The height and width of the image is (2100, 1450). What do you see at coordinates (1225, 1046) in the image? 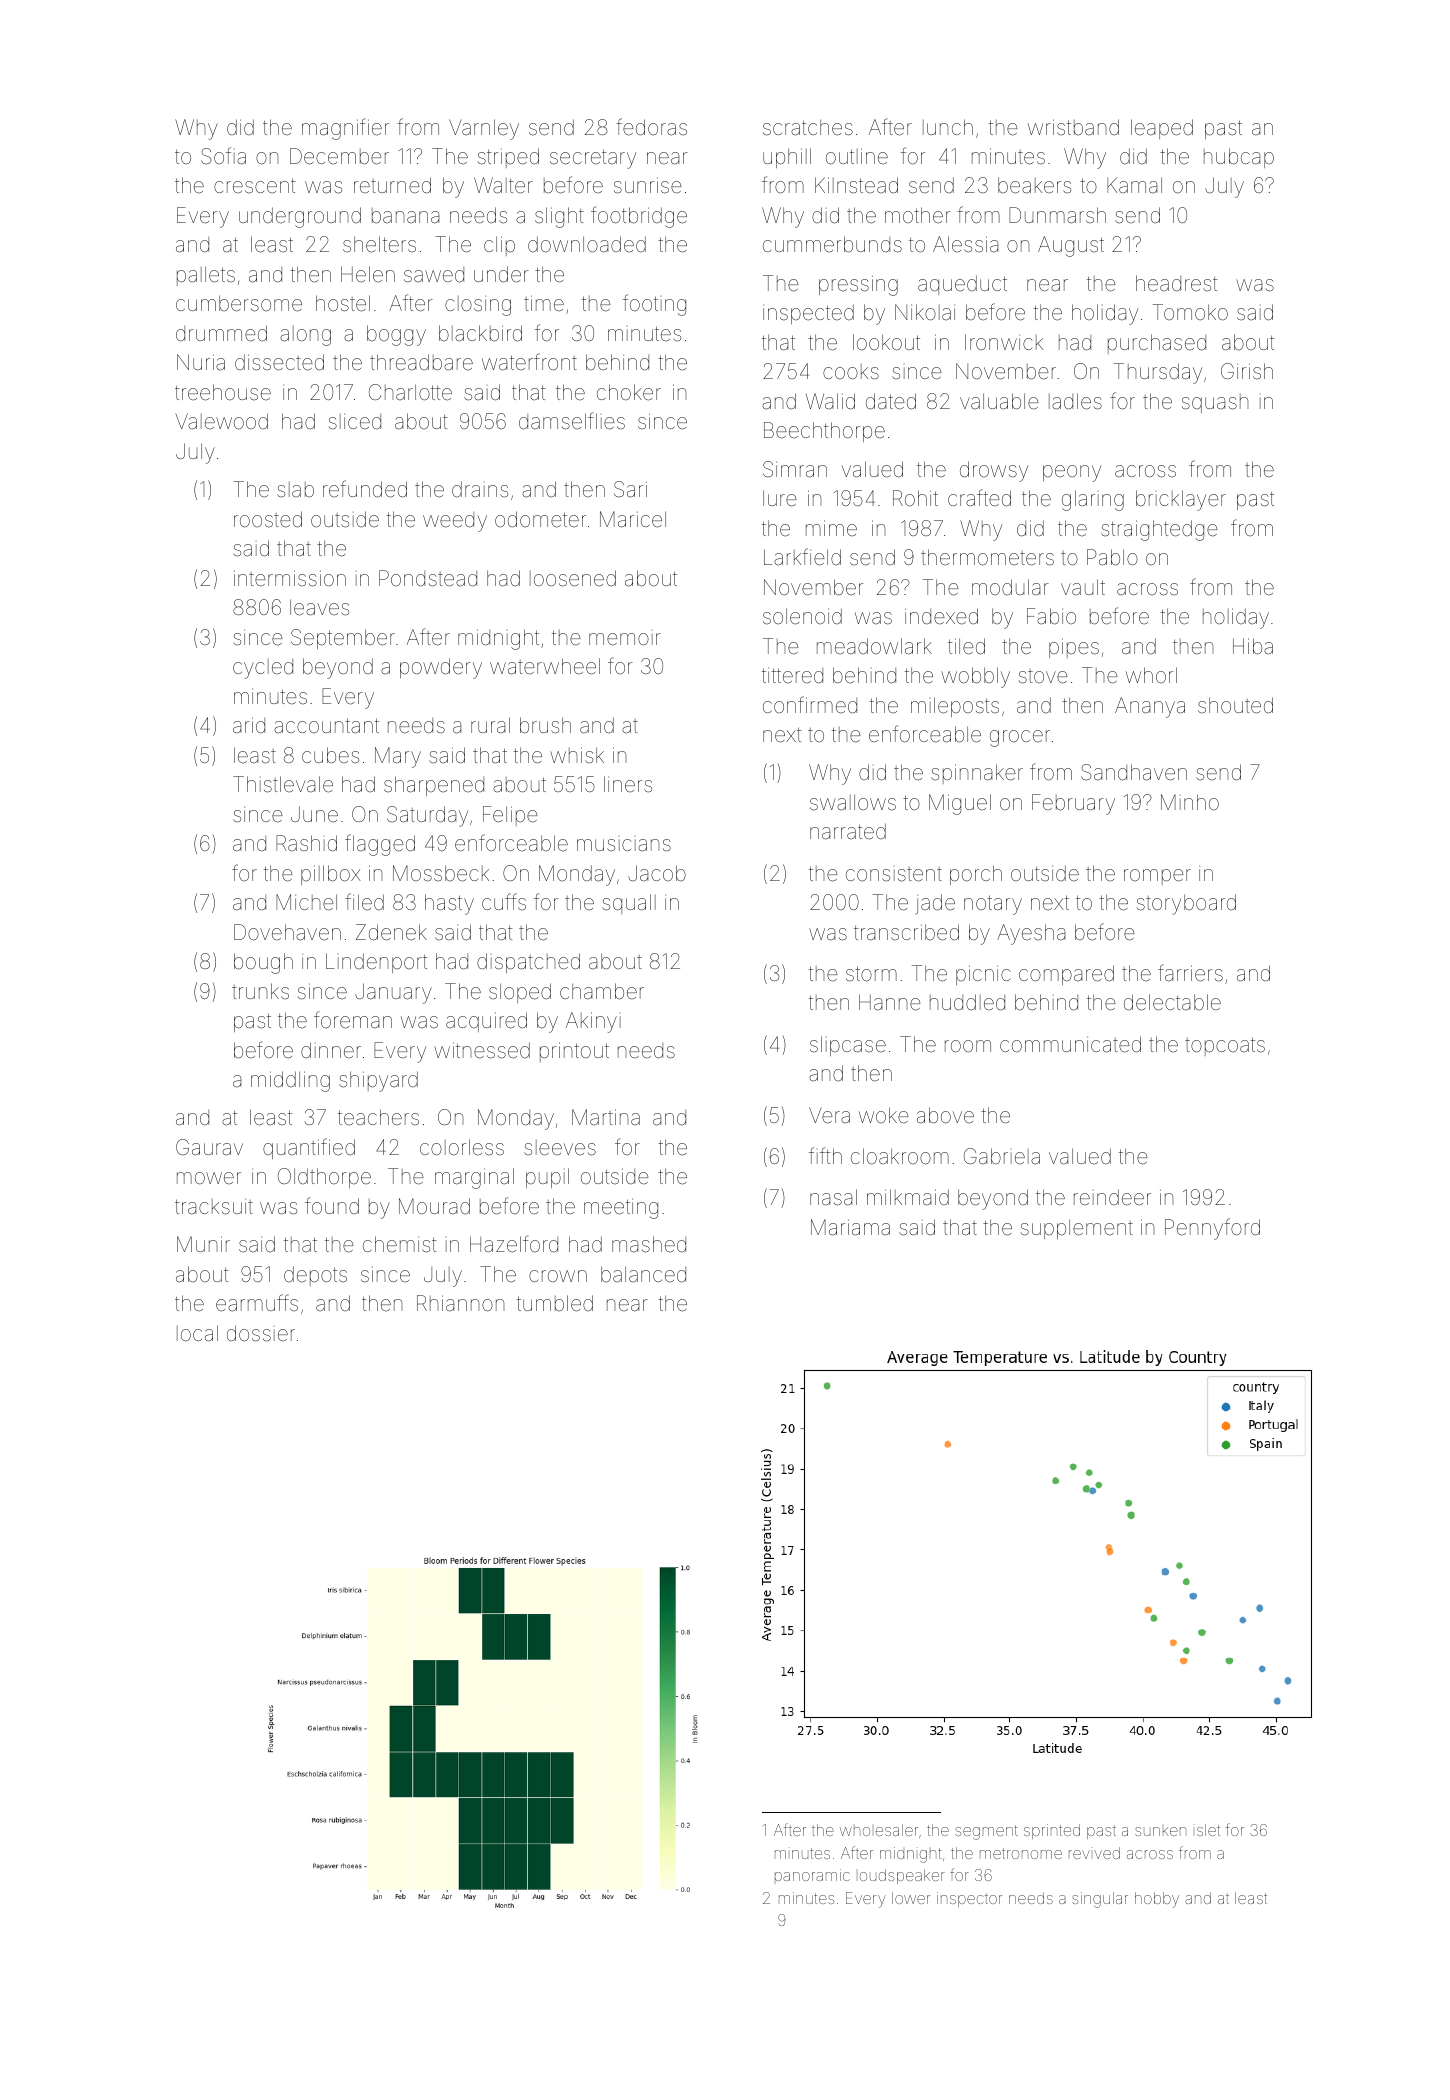
I see `topcoats` at bounding box center [1225, 1046].
